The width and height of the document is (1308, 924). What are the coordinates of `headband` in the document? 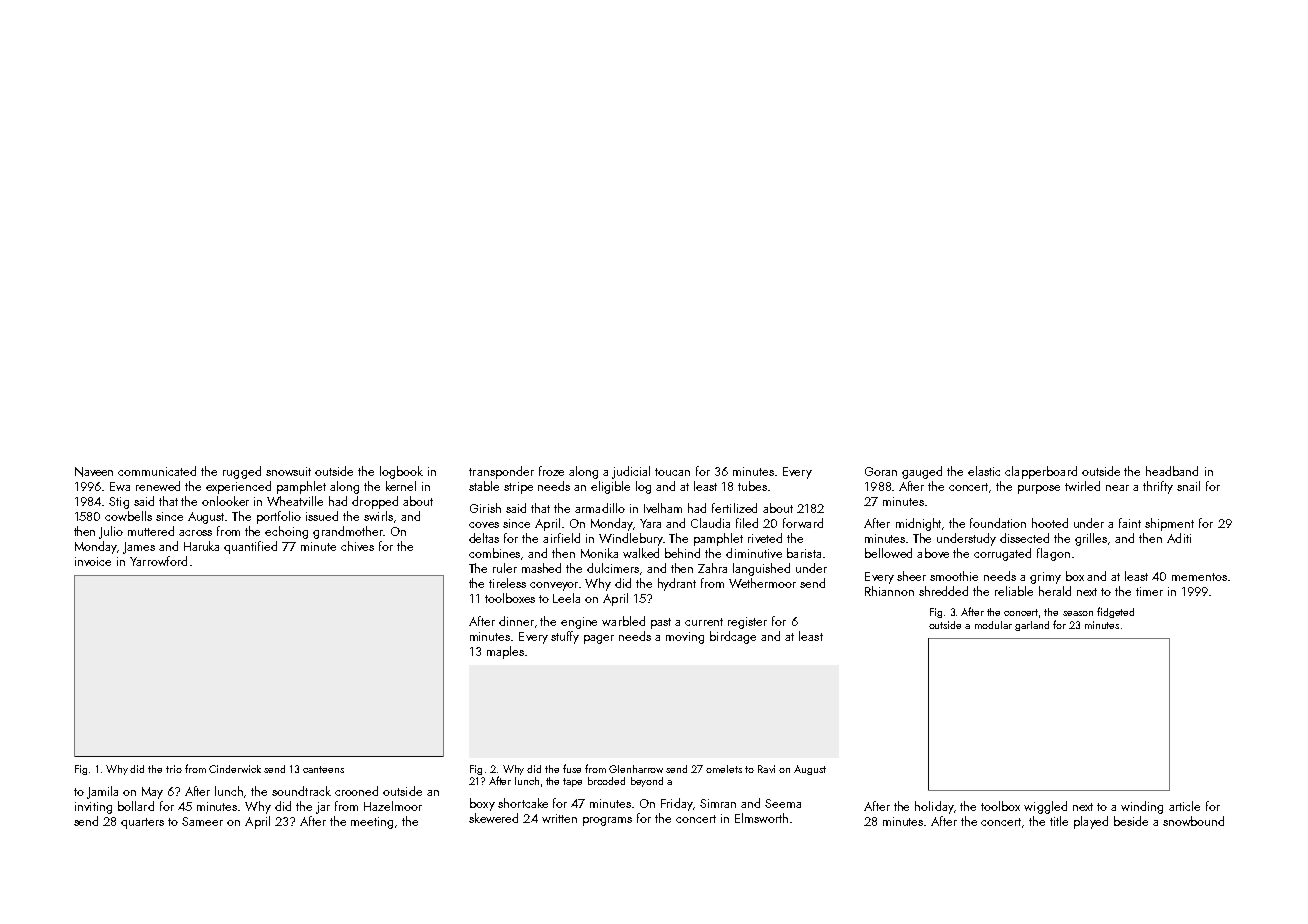 It's located at (1172, 471).
